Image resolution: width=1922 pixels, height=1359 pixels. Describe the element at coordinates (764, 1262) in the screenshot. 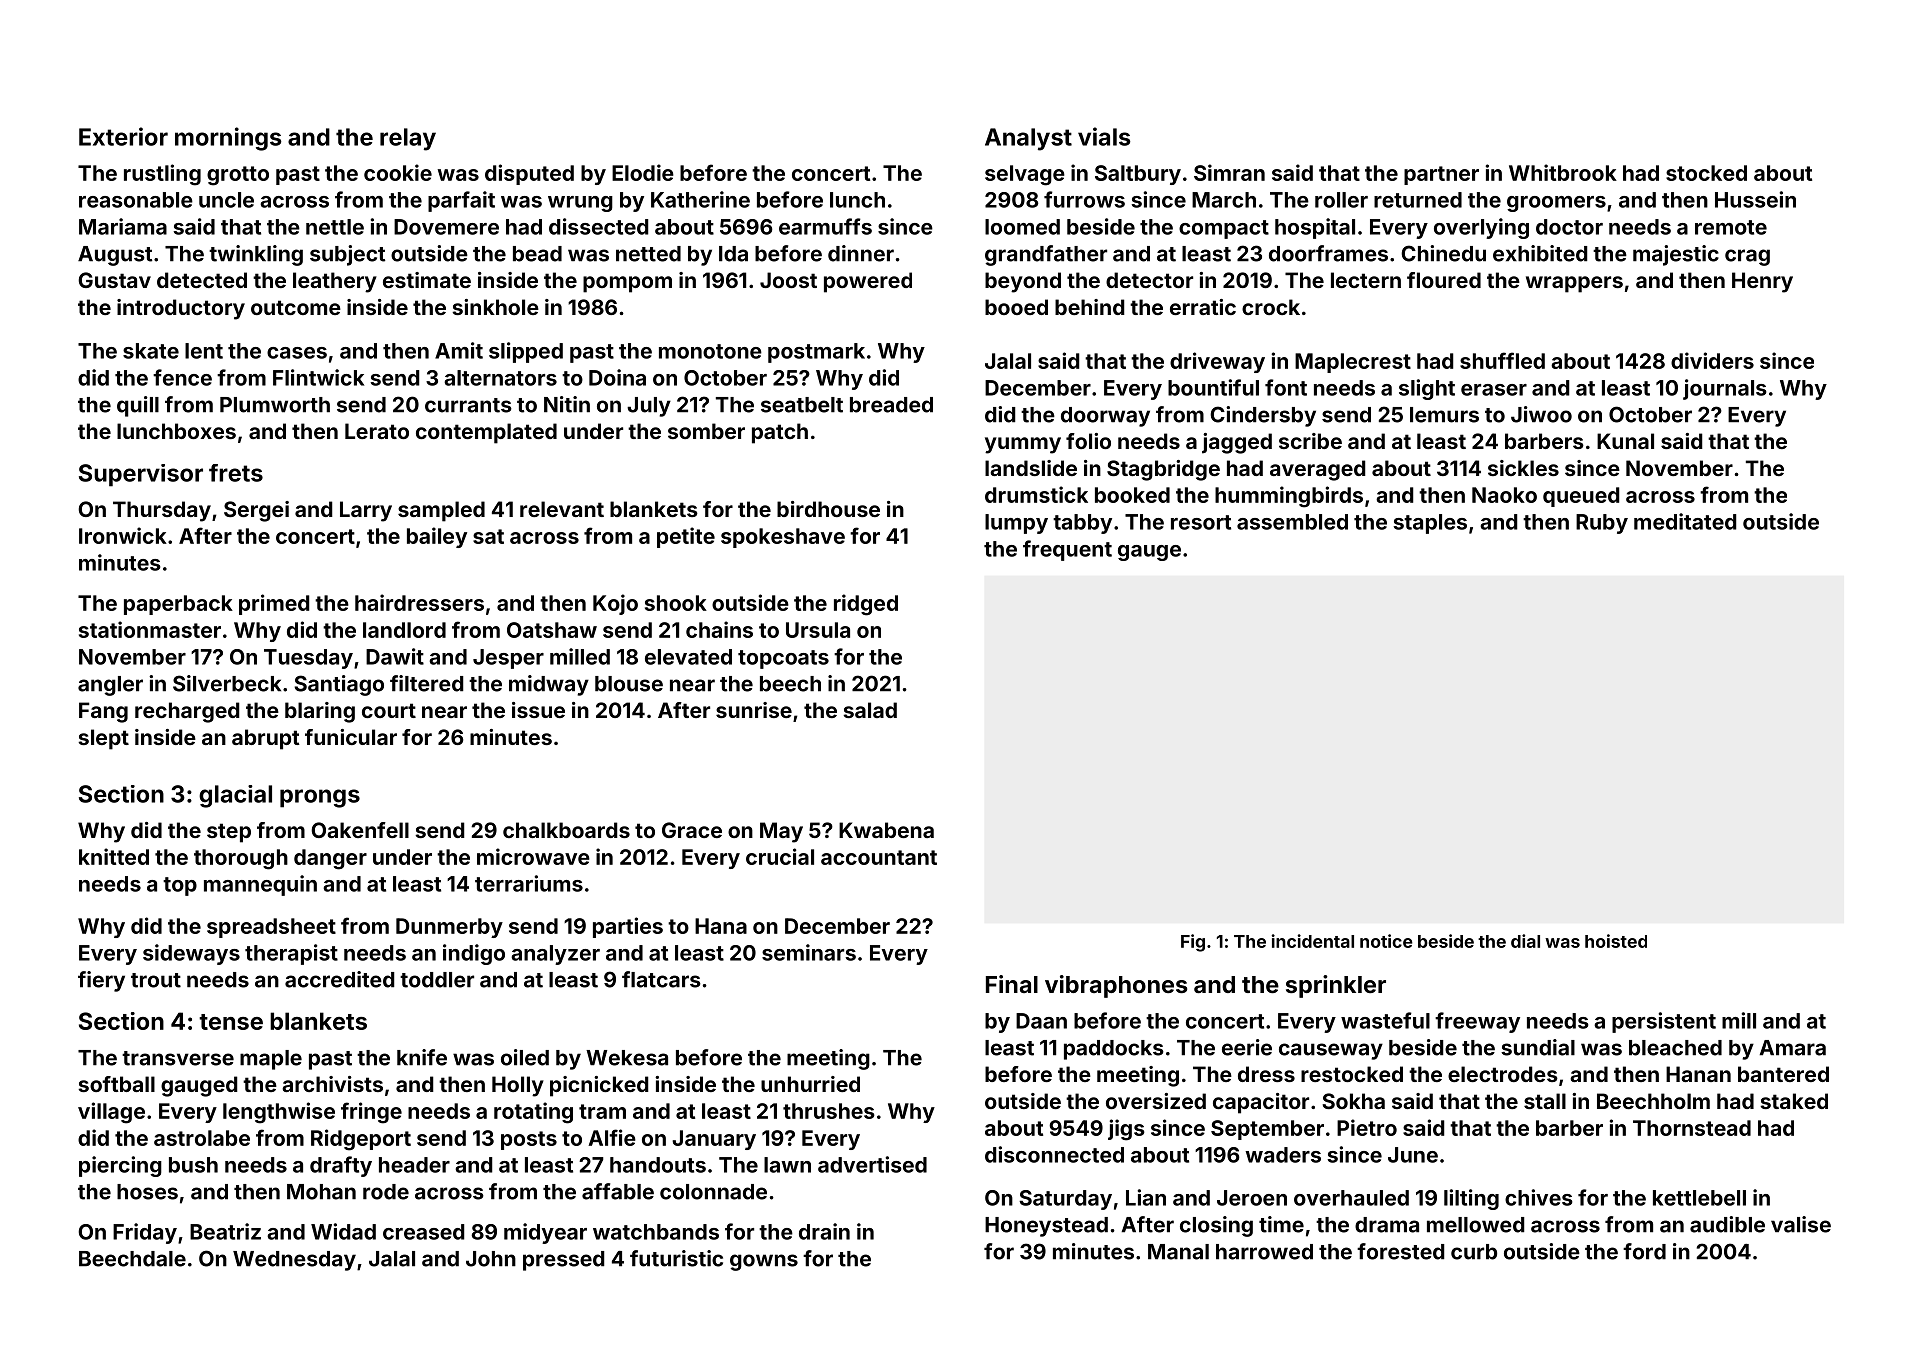

I see `gowns` at that location.
